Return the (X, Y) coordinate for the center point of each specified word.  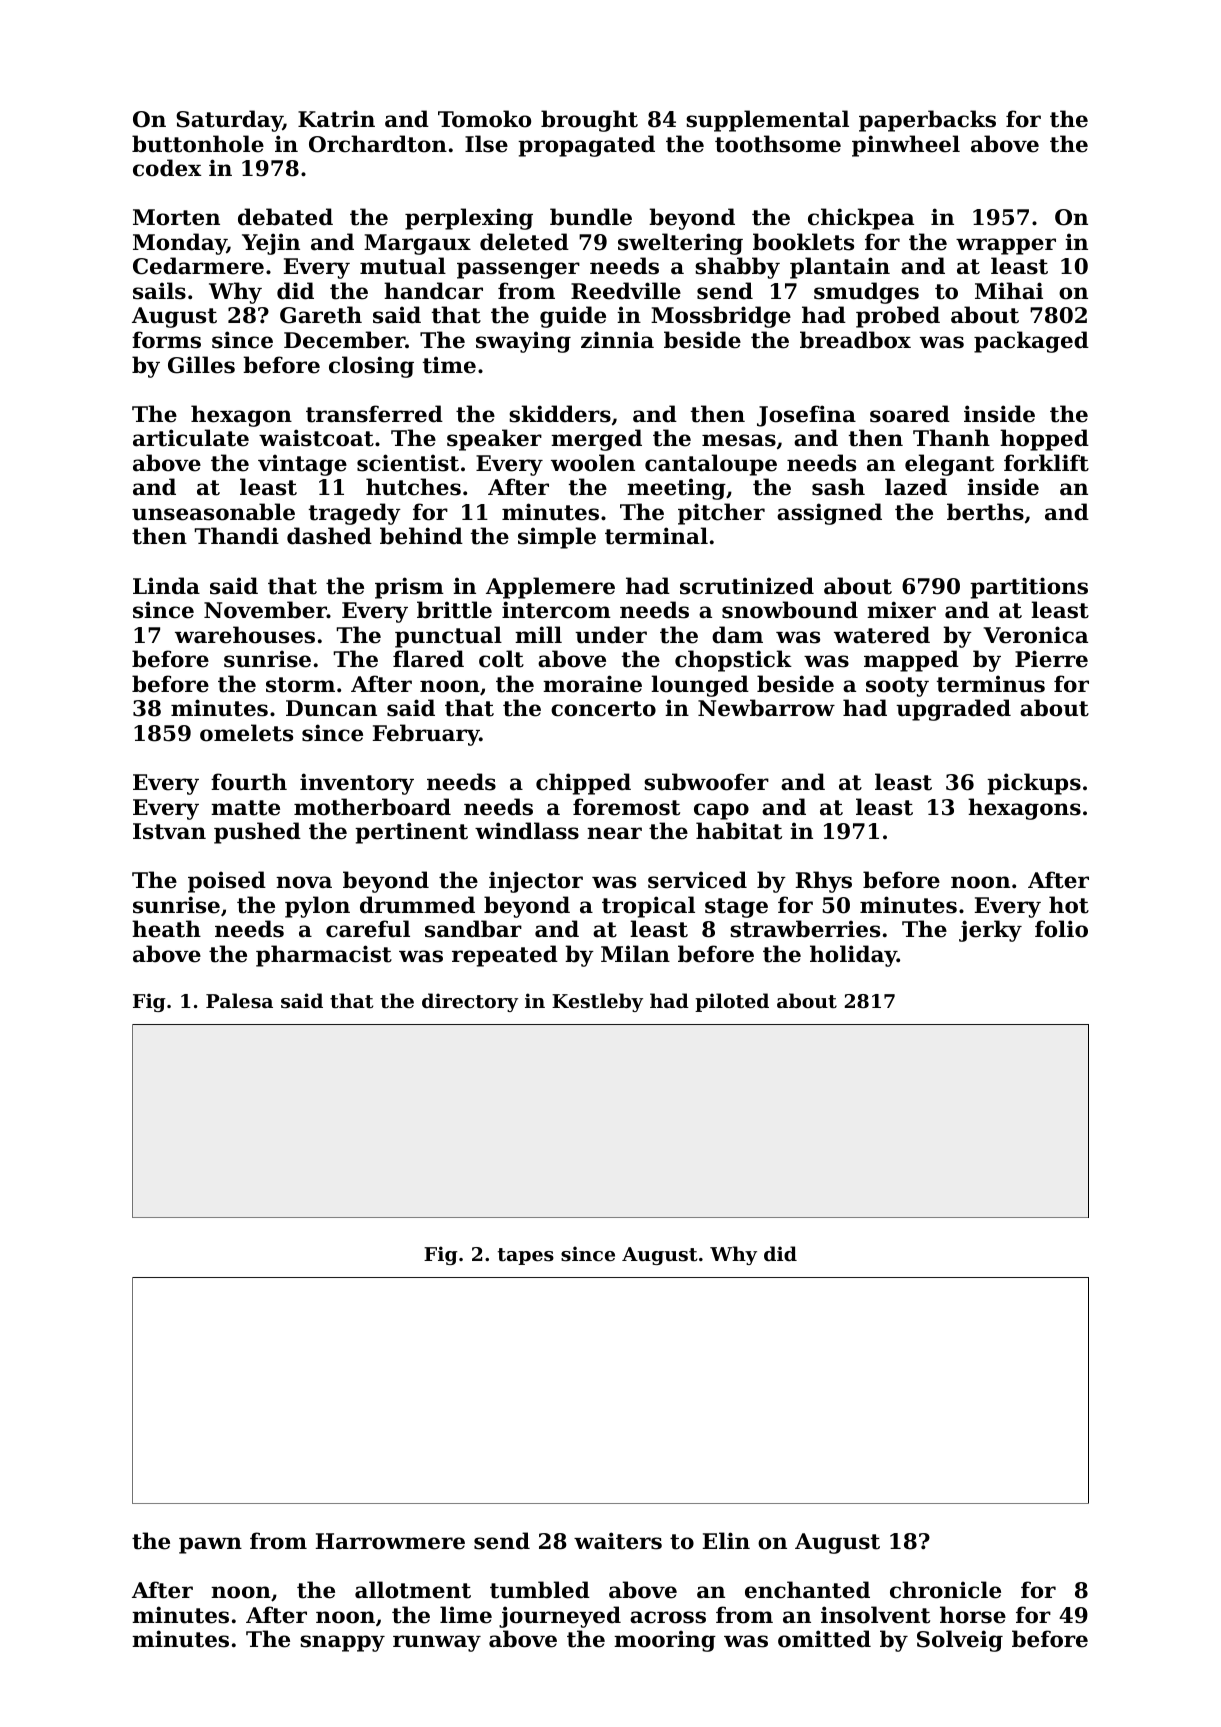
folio (1061, 929)
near (614, 833)
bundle (591, 217)
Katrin (336, 119)
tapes (526, 1256)
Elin (726, 1540)
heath (166, 929)
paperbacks (927, 121)
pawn (210, 1545)
